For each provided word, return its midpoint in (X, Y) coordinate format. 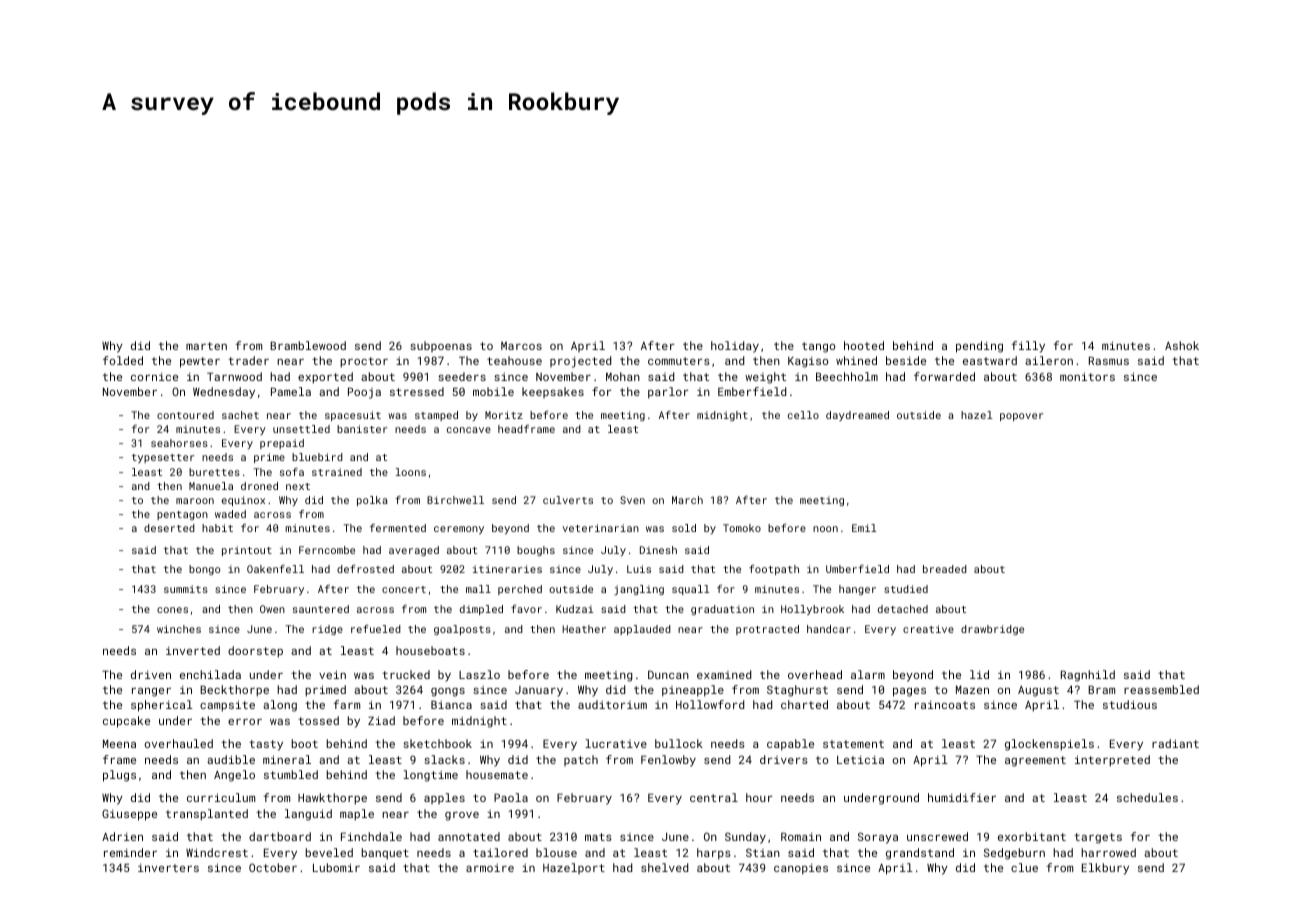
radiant (1175, 743)
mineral (287, 759)
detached (903, 609)
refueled (376, 629)
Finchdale (371, 836)
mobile (493, 391)
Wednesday (224, 393)
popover (1021, 417)
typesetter (163, 458)
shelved (664, 867)
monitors (1087, 376)
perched (520, 590)
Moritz (504, 415)
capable (790, 745)
